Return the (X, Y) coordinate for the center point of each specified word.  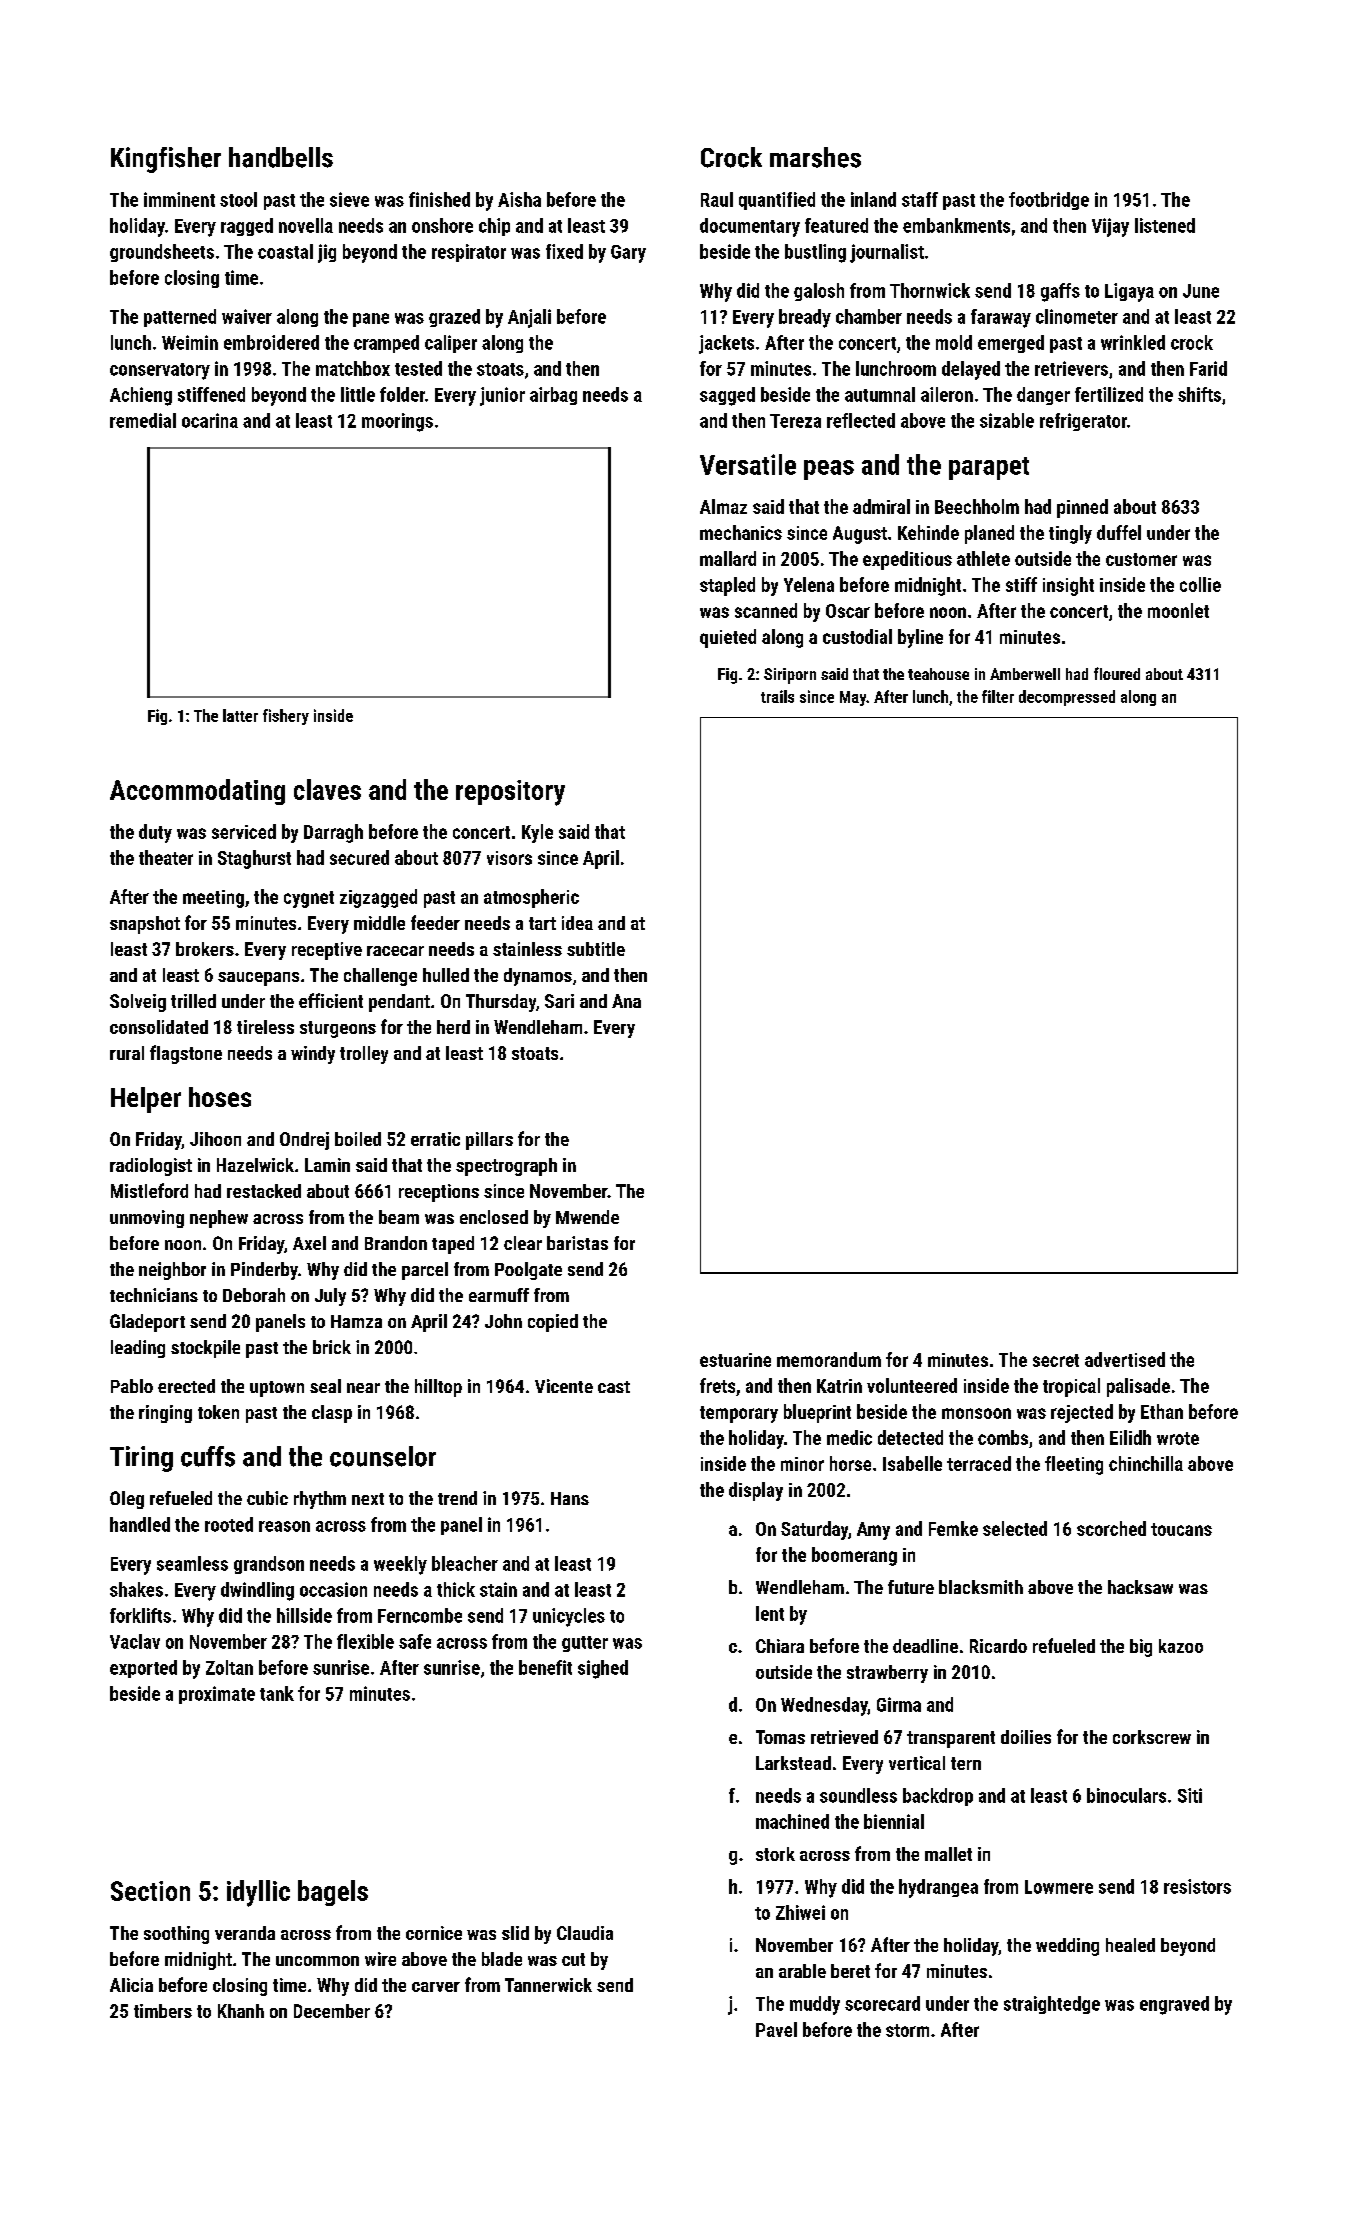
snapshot (145, 925)
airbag (553, 396)
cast (614, 1387)
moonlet (1178, 610)
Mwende (587, 1217)
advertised (1125, 1359)
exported (143, 1669)
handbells (281, 157)
